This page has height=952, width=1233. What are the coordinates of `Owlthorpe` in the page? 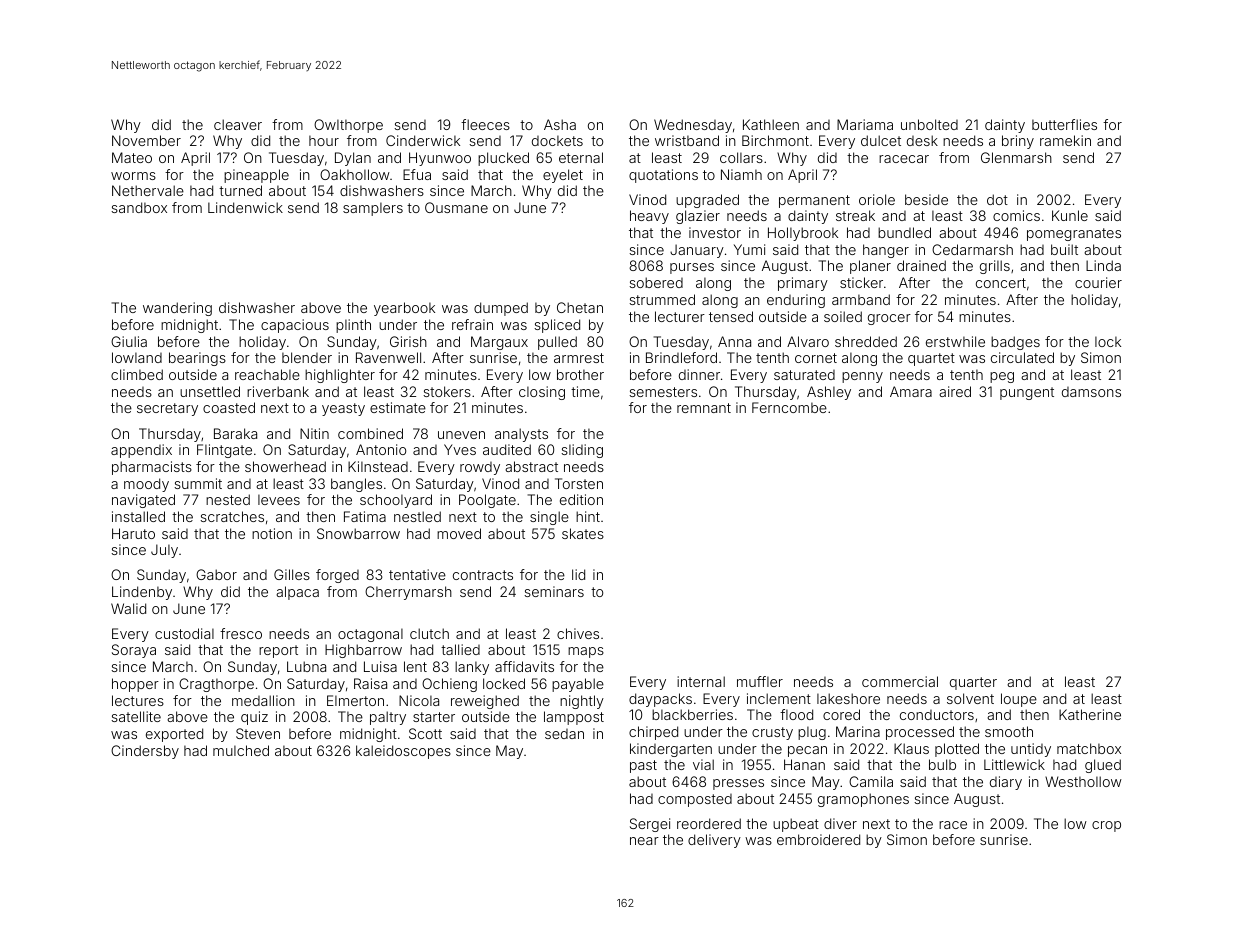 It's located at (348, 126).
